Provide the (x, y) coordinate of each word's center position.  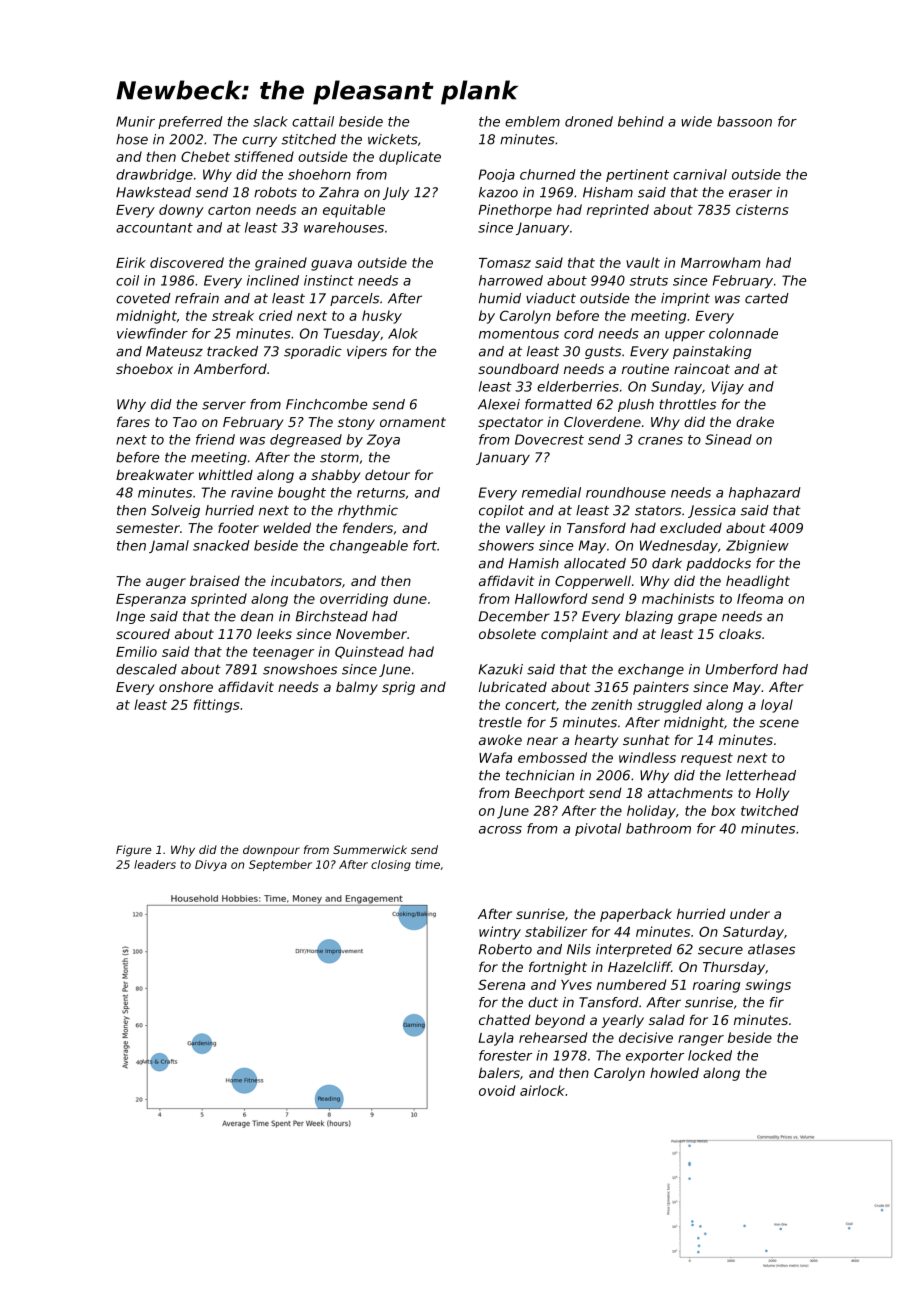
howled (674, 1072)
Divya (211, 865)
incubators (306, 580)
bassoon (744, 121)
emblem (532, 121)
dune (410, 598)
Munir (135, 121)
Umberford (742, 669)
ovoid (497, 1090)
